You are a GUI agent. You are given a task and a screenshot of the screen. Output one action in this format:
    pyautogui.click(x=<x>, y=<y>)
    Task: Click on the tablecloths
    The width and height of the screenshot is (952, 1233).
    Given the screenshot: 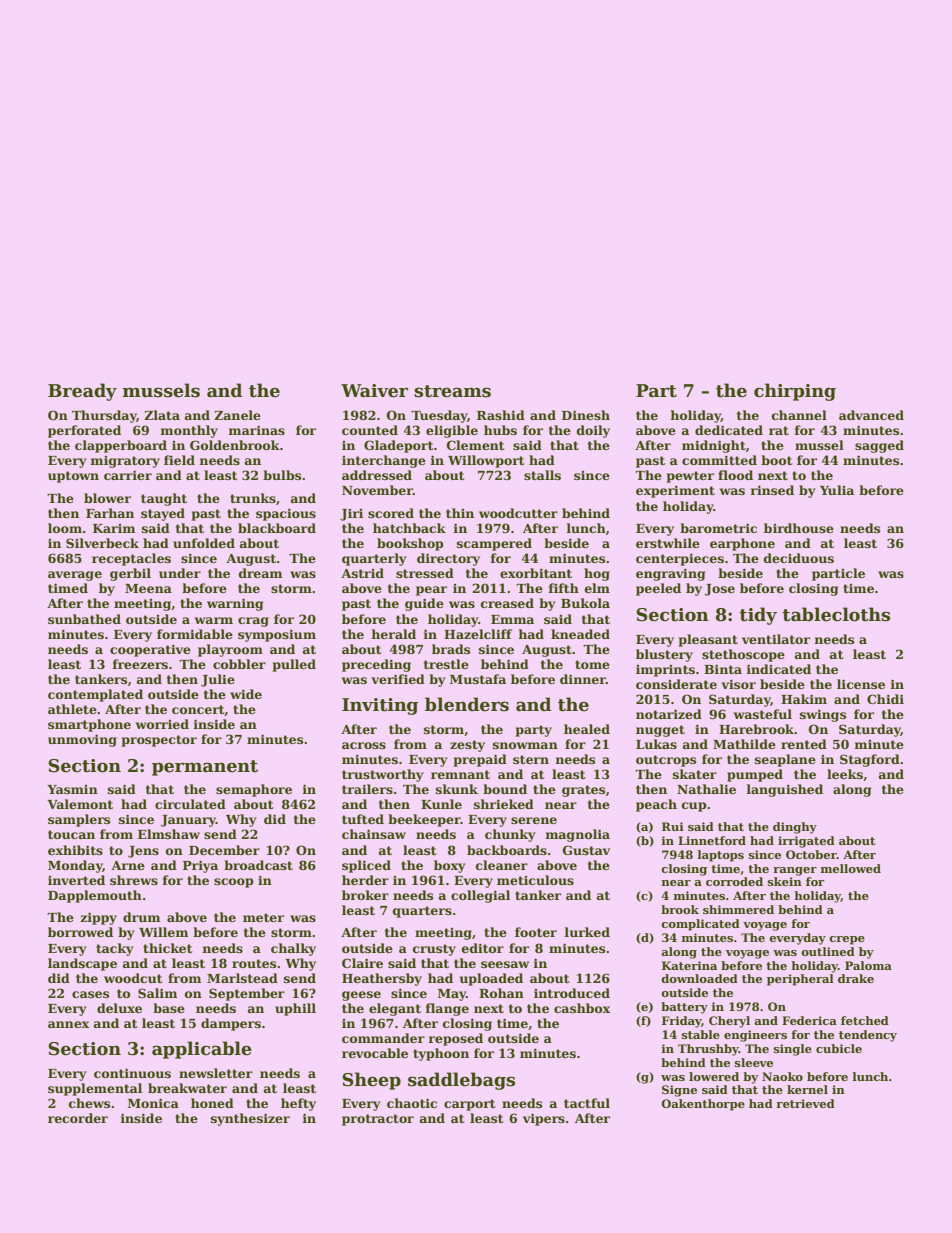 What is the action you would take?
    pyautogui.click(x=836, y=614)
